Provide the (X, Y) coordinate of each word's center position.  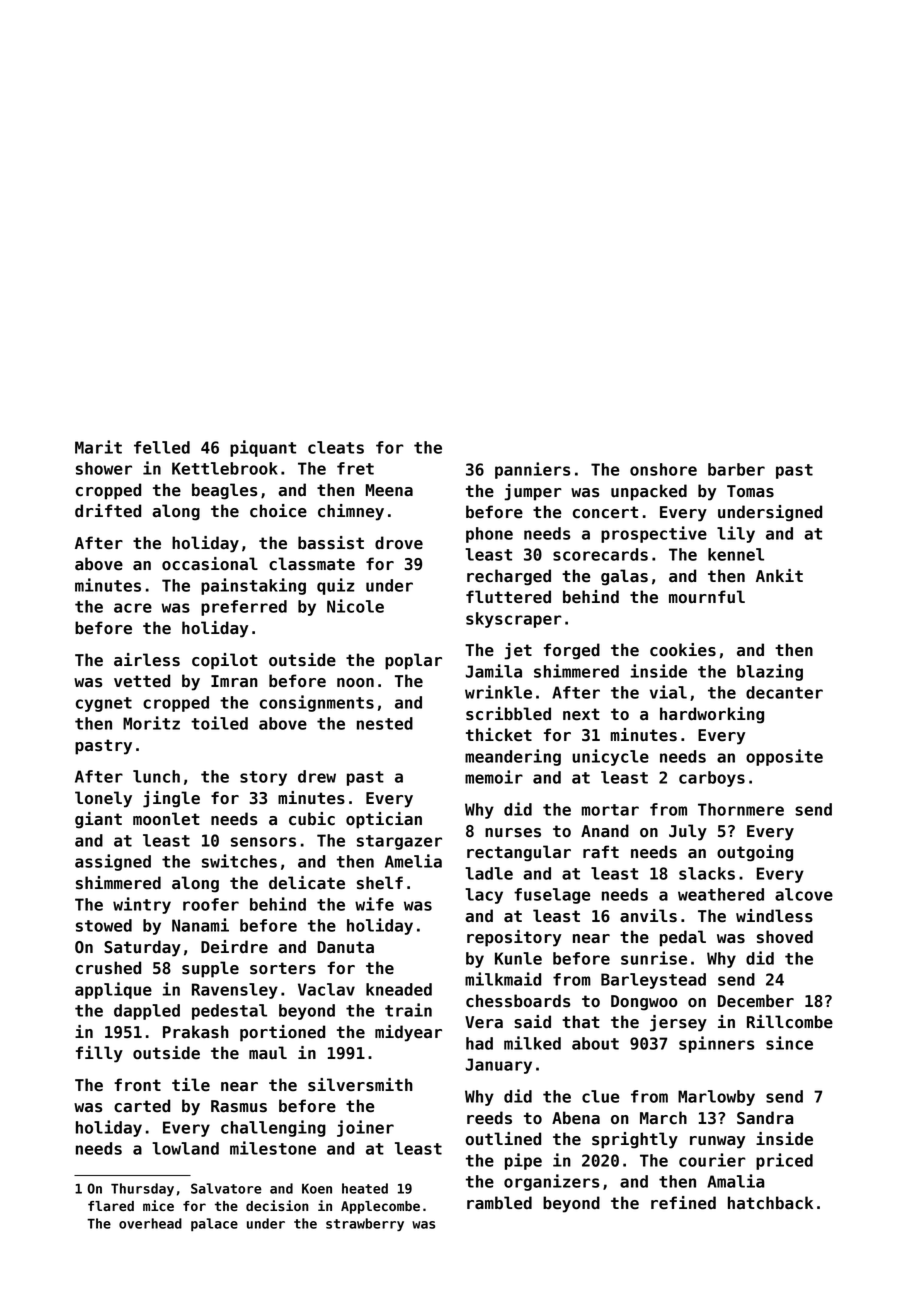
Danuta (345, 947)
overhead (150, 1223)
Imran (234, 681)
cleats (336, 447)
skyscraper (514, 620)
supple (210, 969)
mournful (707, 597)
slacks (707, 873)
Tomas (750, 491)
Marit (98, 447)
